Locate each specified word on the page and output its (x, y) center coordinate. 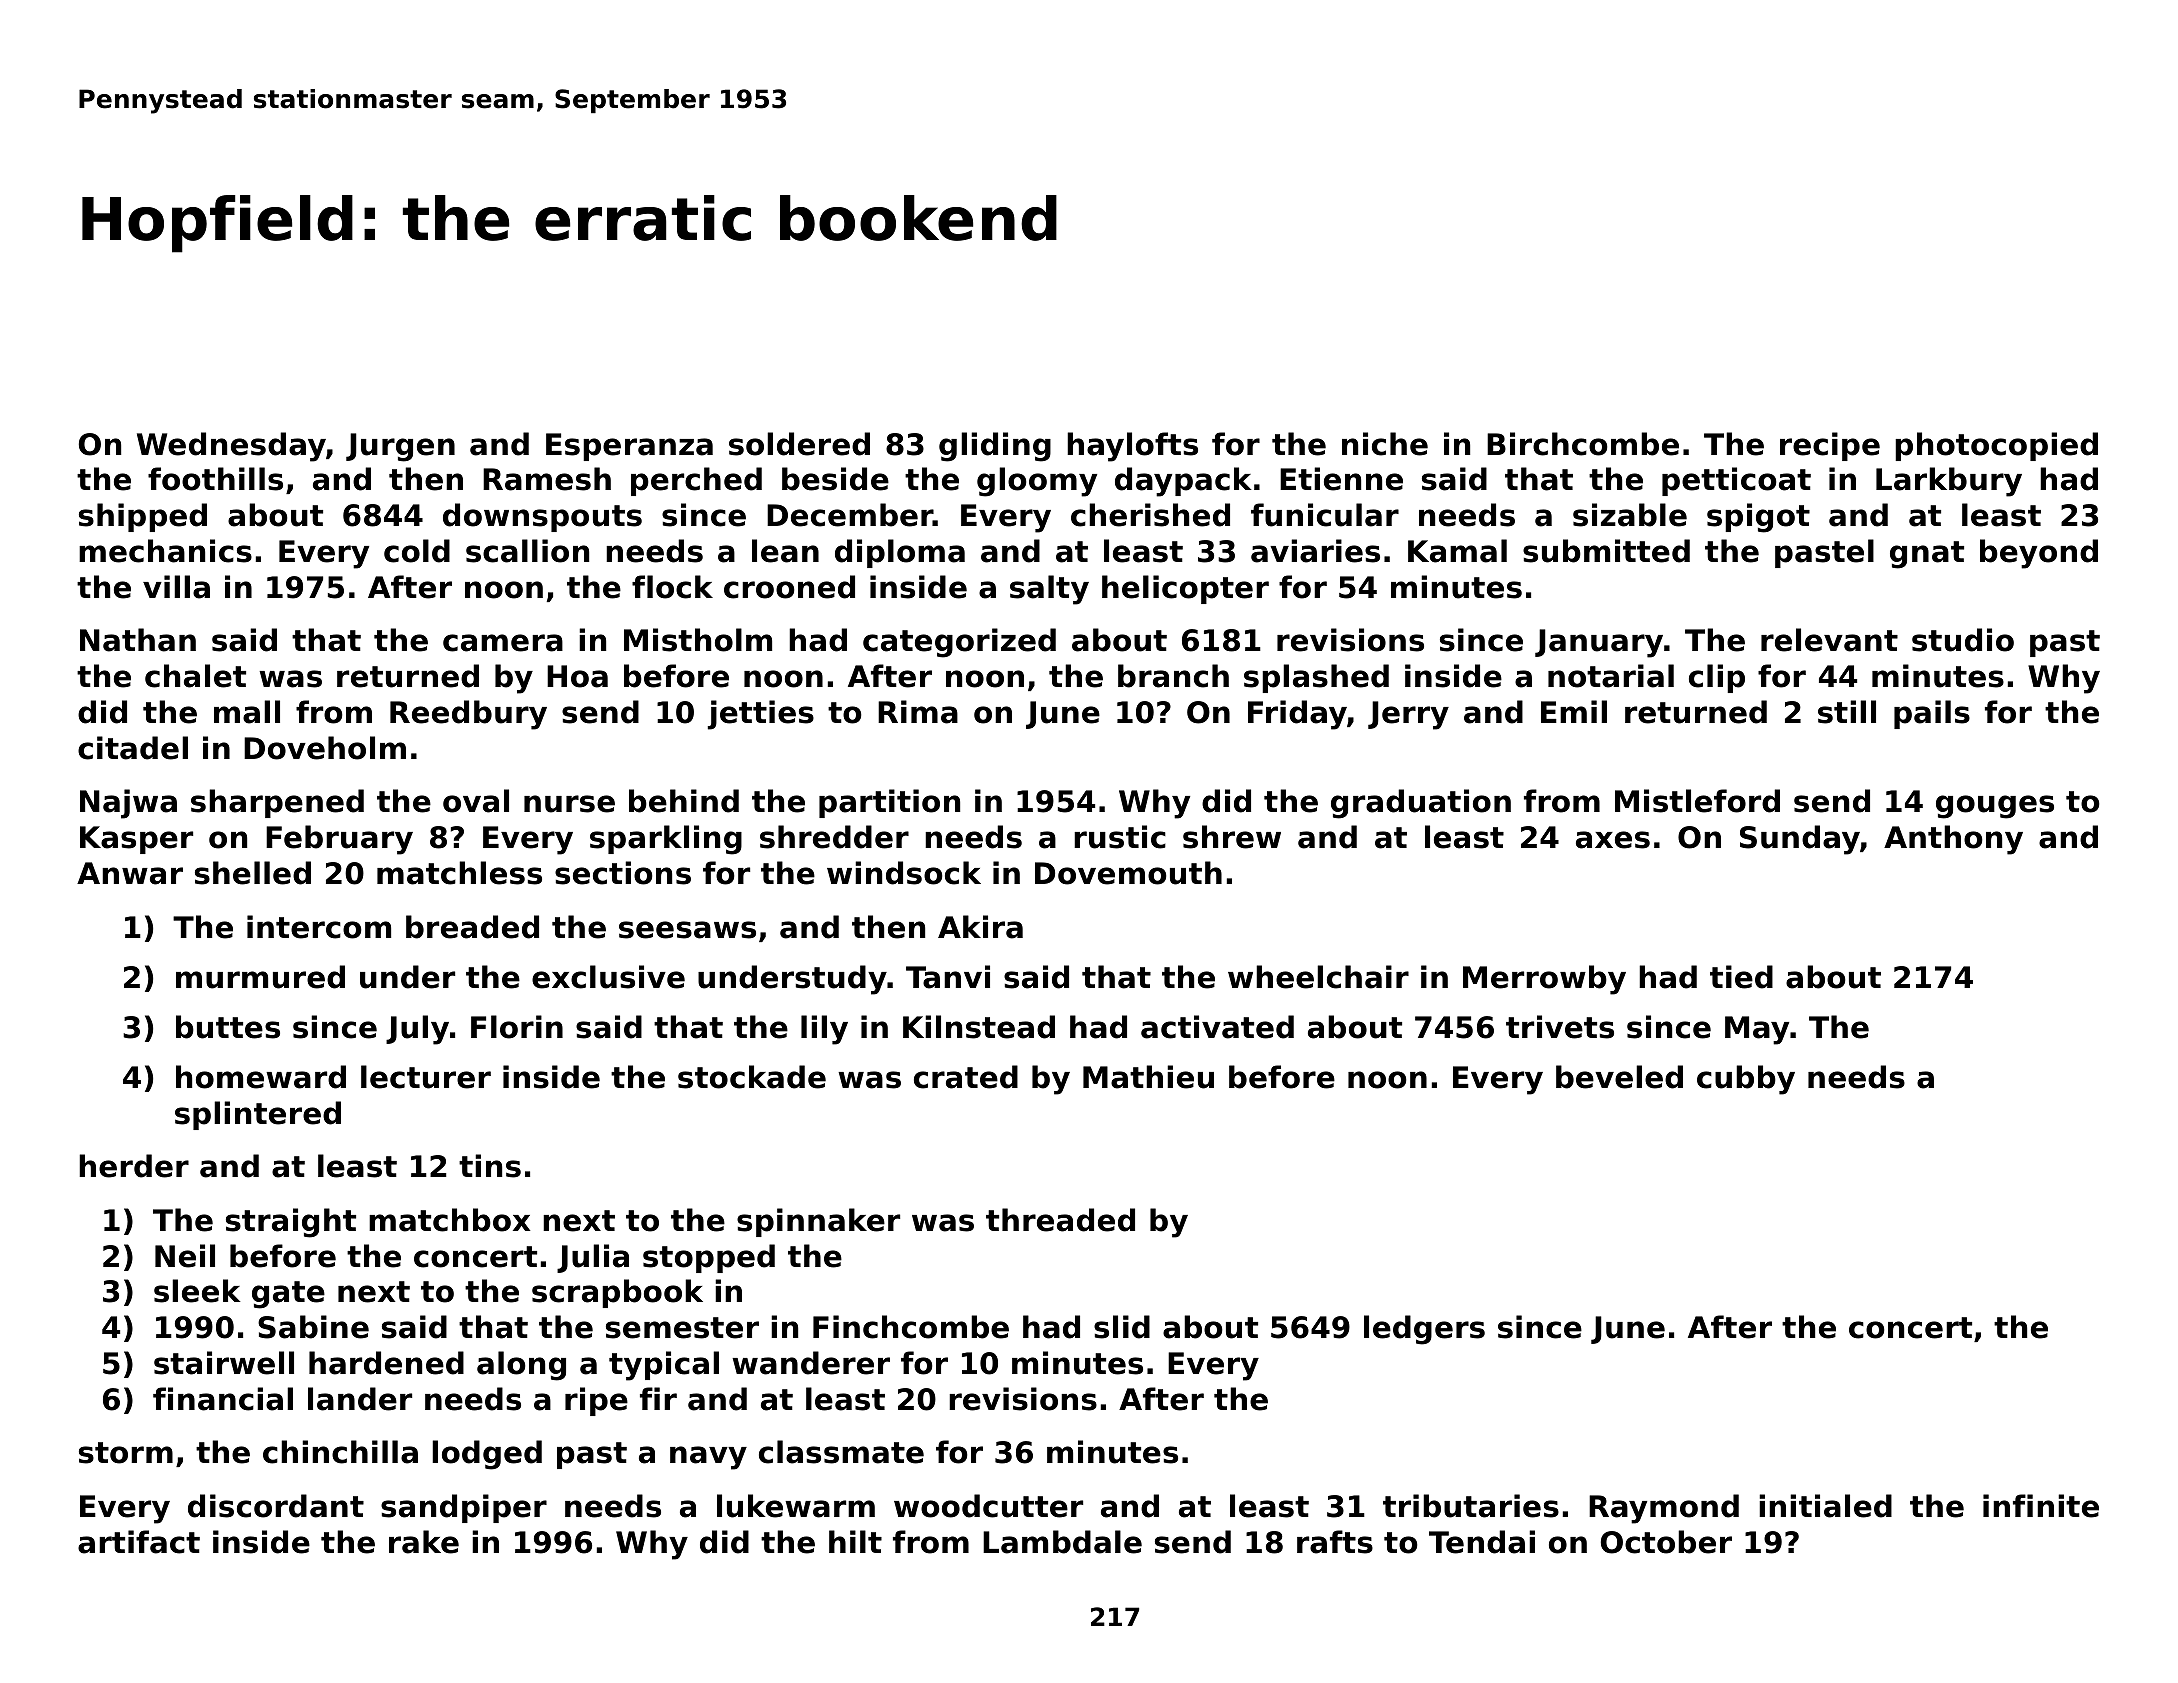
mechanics (165, 551)
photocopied (1996, 446)
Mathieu (1148, 1077)
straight (291, 1223)
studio (1963, 640)
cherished (1150, 515)
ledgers (1424, 1330)
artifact (139, 1542)
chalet (195, 676)
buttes (228, 1027)
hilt (855, 1541)
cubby (1746, 1080)
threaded (1060, 1220)
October (1666, 1542)
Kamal (1457, 551)
